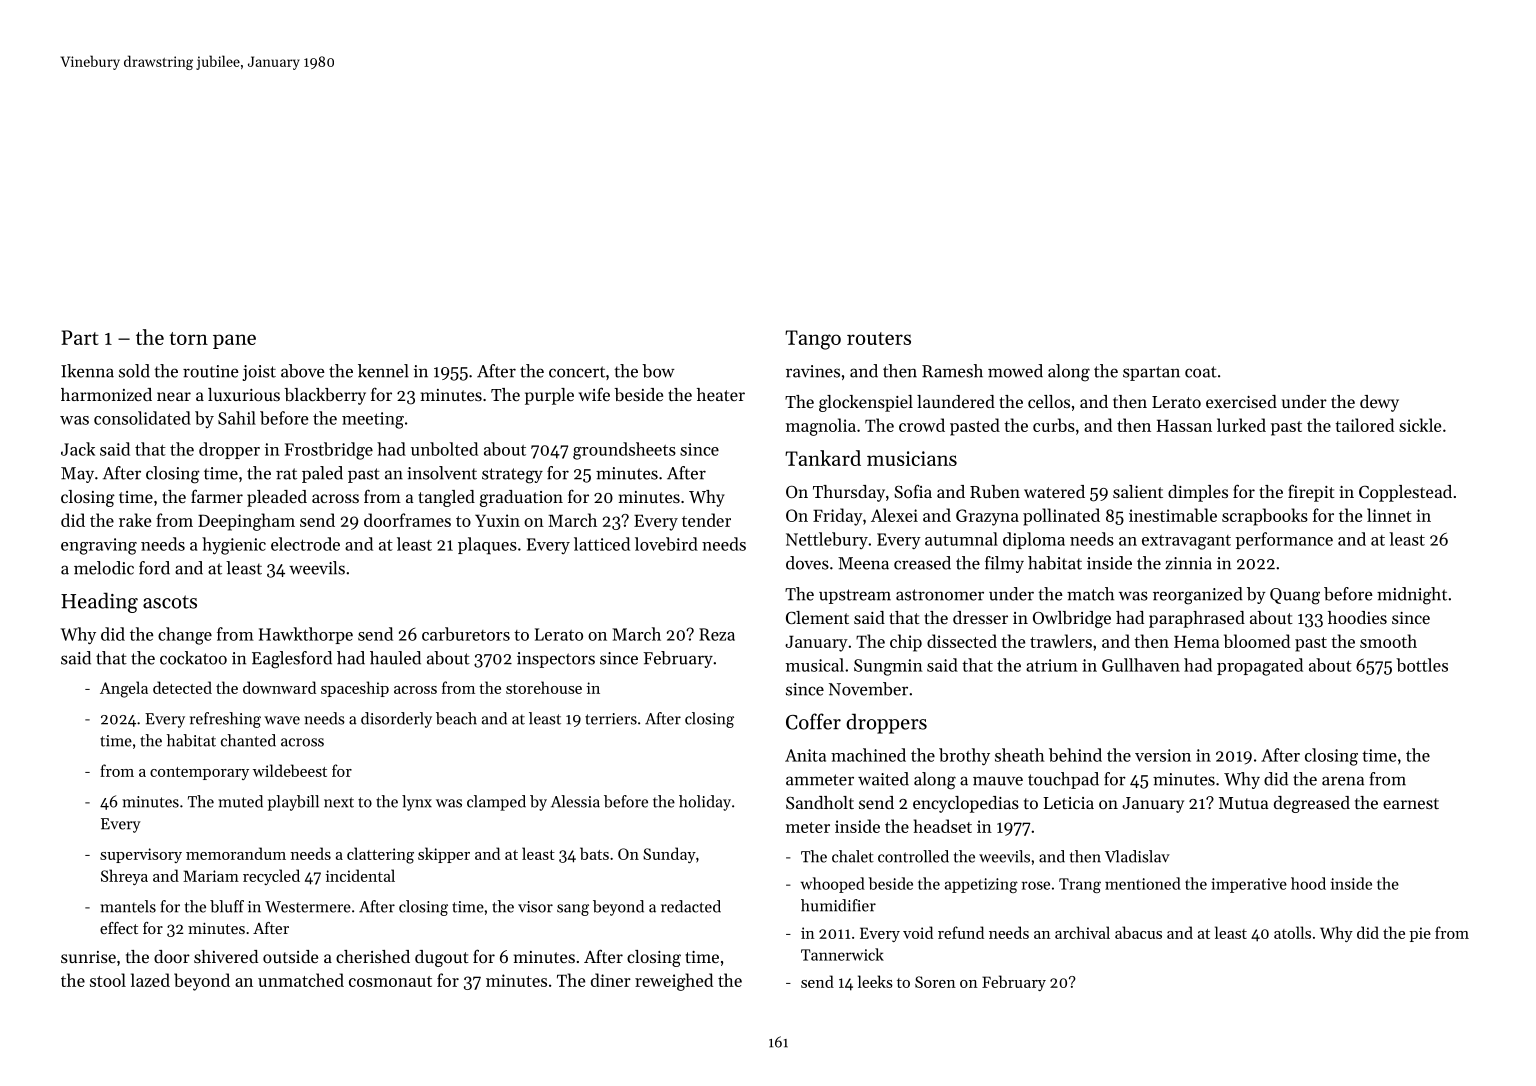 The height and width of the screenshot is (1086, 1536). Describe the element at coordinates (717, 634) in the screenshot. I see `Reza` at that location.
